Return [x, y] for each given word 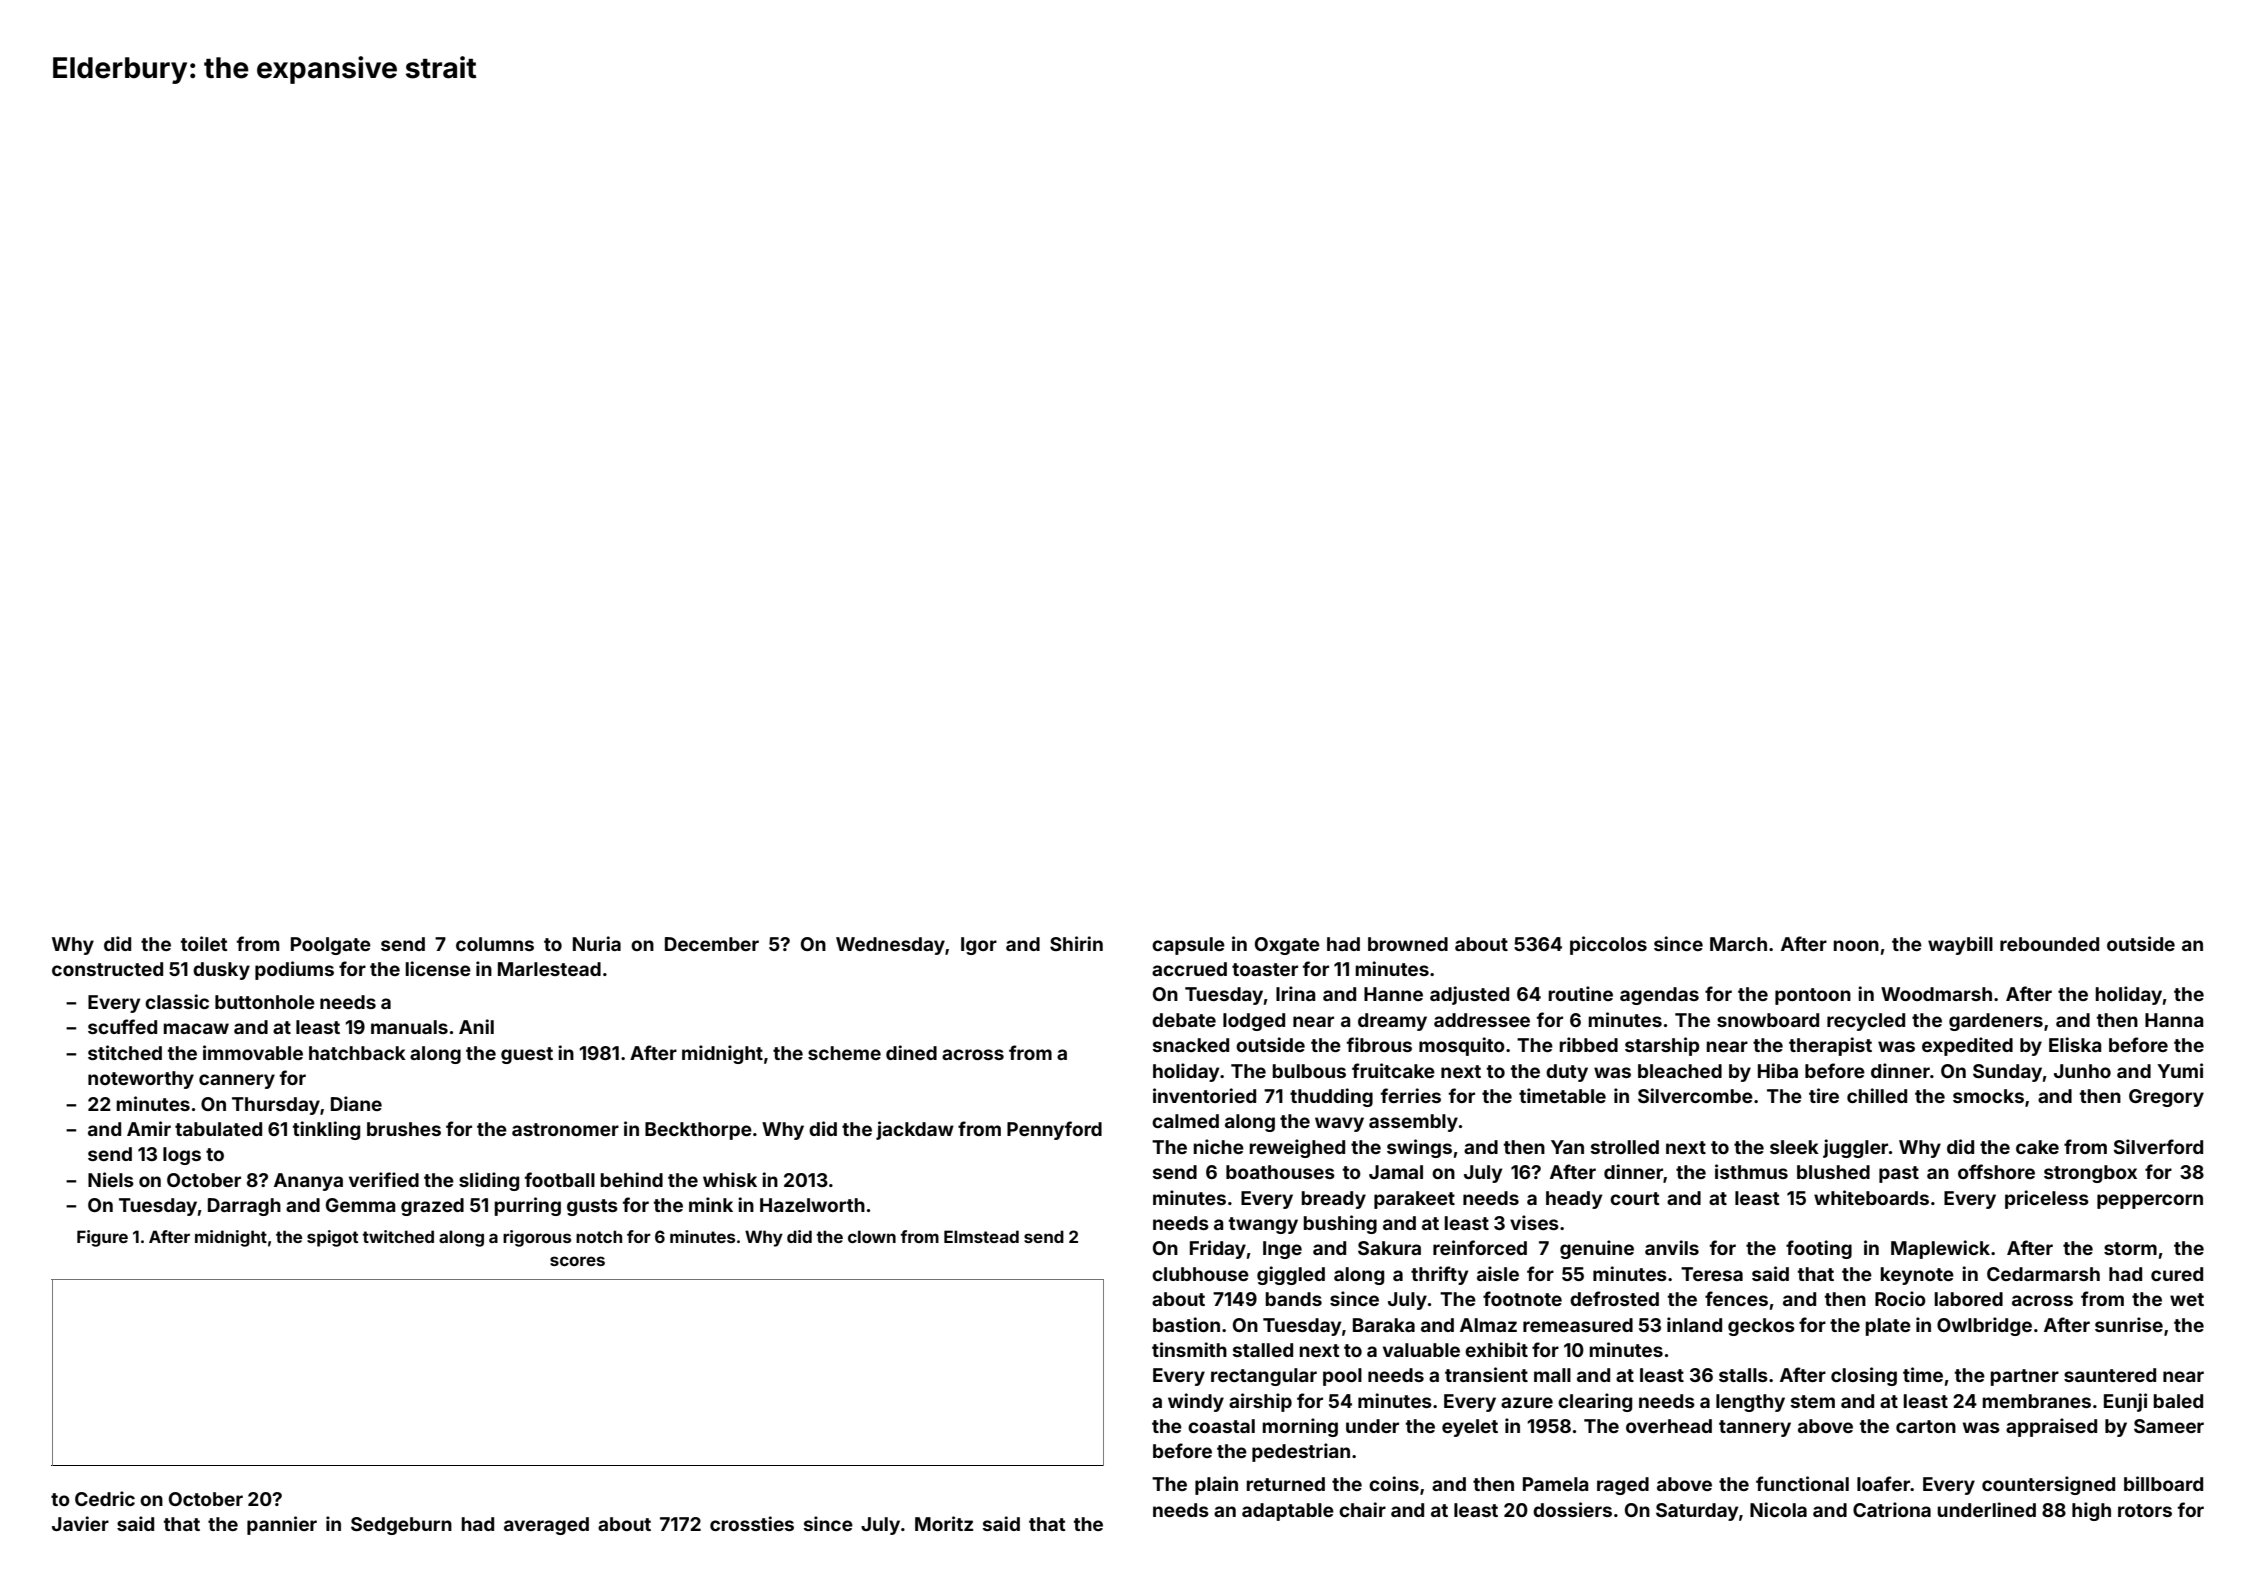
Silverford [2158, 1146]
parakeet [1414, 1200]
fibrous [1379, 1044]
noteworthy [141, 1080]
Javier [80, 1523]
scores [577, 1261]
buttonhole [265, 1002]
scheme [844, 1053]
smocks [1988, 1096]
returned [1286, 1484]
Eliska [2075, 1044]
